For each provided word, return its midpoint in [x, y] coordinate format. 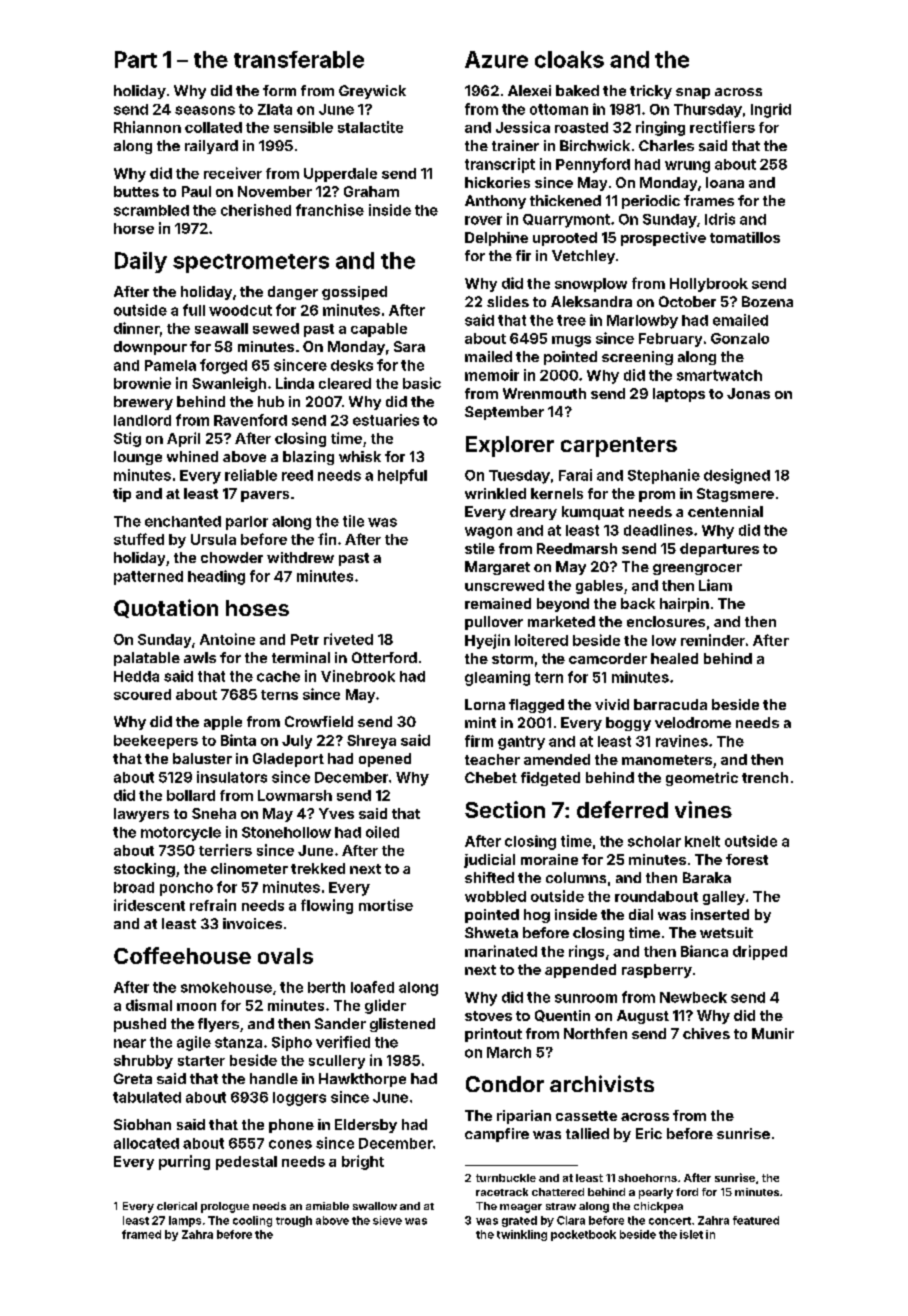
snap [693, 93]
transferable [299, 59]
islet [691, 1234]
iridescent [149, 905]
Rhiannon [147, 127]
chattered [558, 1192]
